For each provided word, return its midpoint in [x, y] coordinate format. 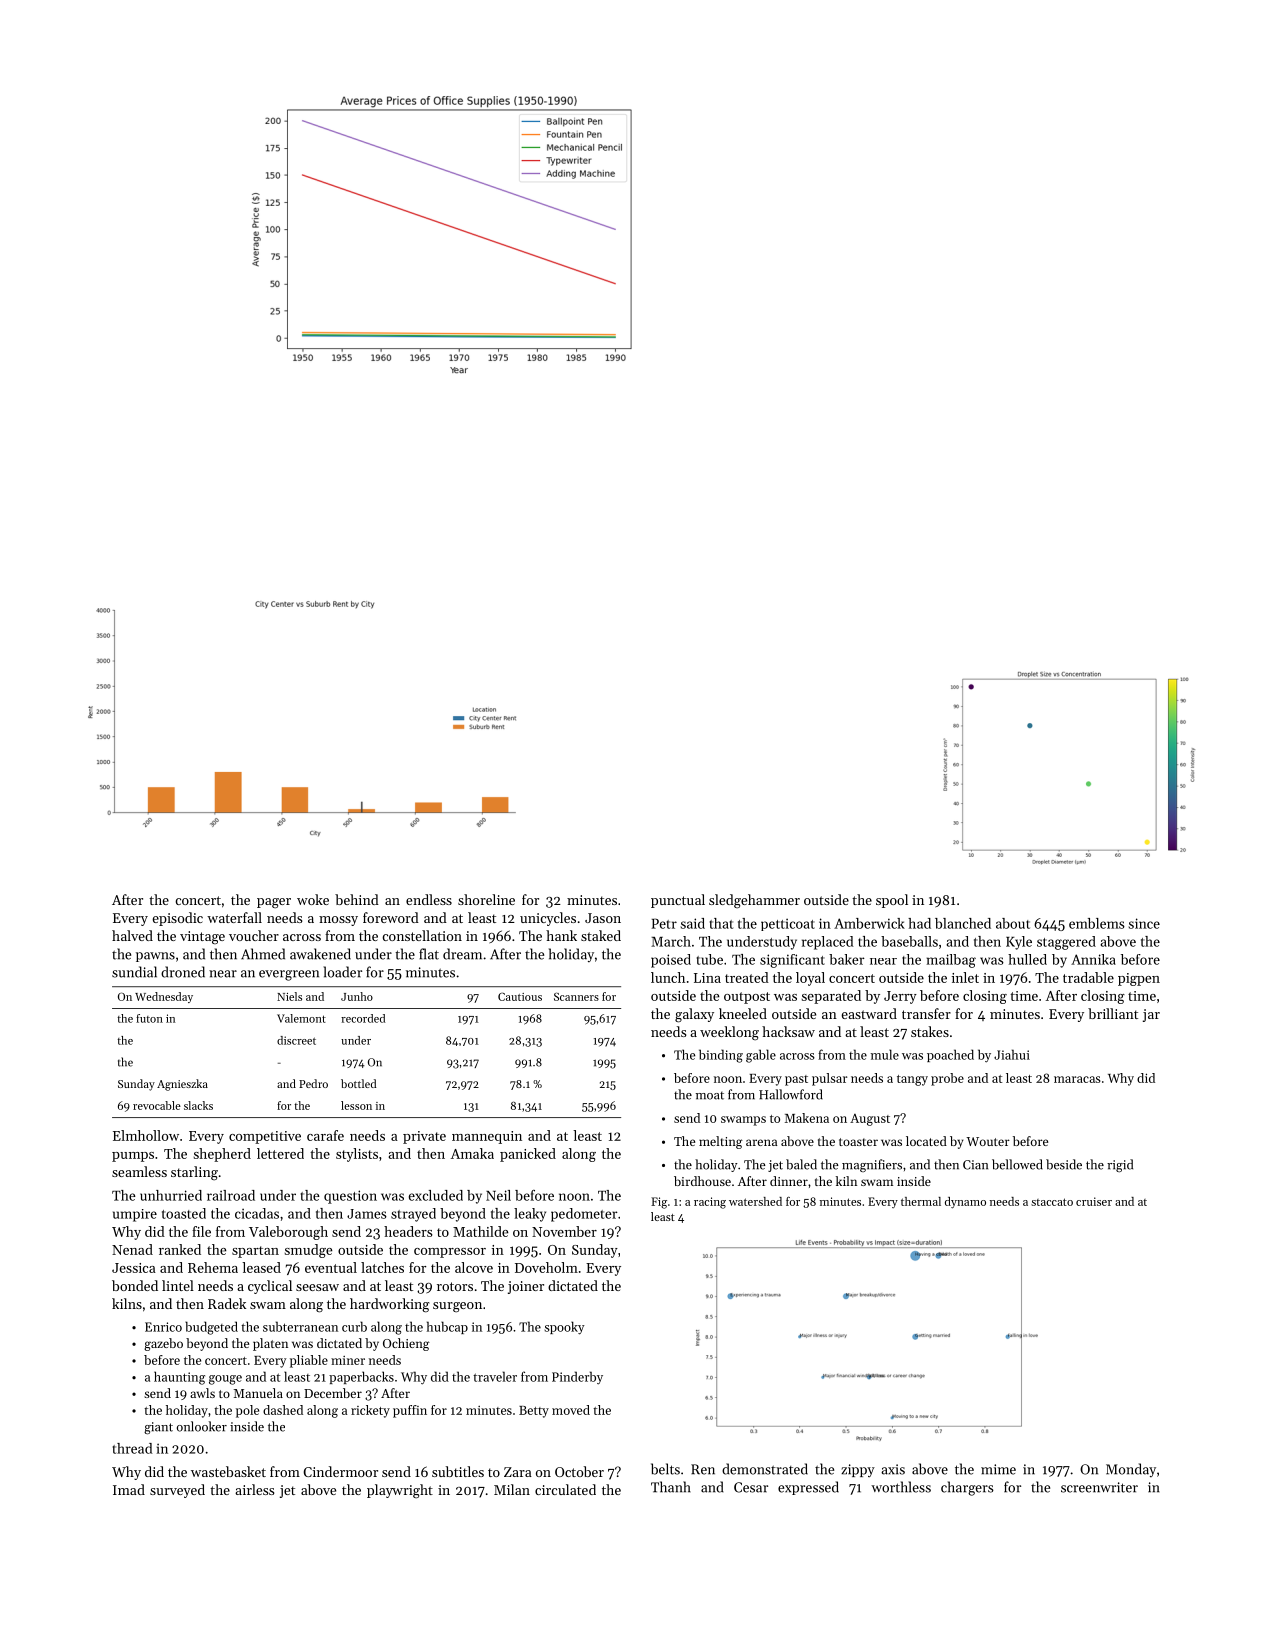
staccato [1052, 1202]
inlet [965, 977]
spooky [564, 1328]
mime [998, 1469]
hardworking [389, 1305]
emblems [1097, 923]
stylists [357, 1155]
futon [149, 1018]
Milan [512, 1489]
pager [274, 903]
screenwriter [1099, 1487]
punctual [678, 901]
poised [671, 961]
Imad [129, 1489]
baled [801, 1164]
